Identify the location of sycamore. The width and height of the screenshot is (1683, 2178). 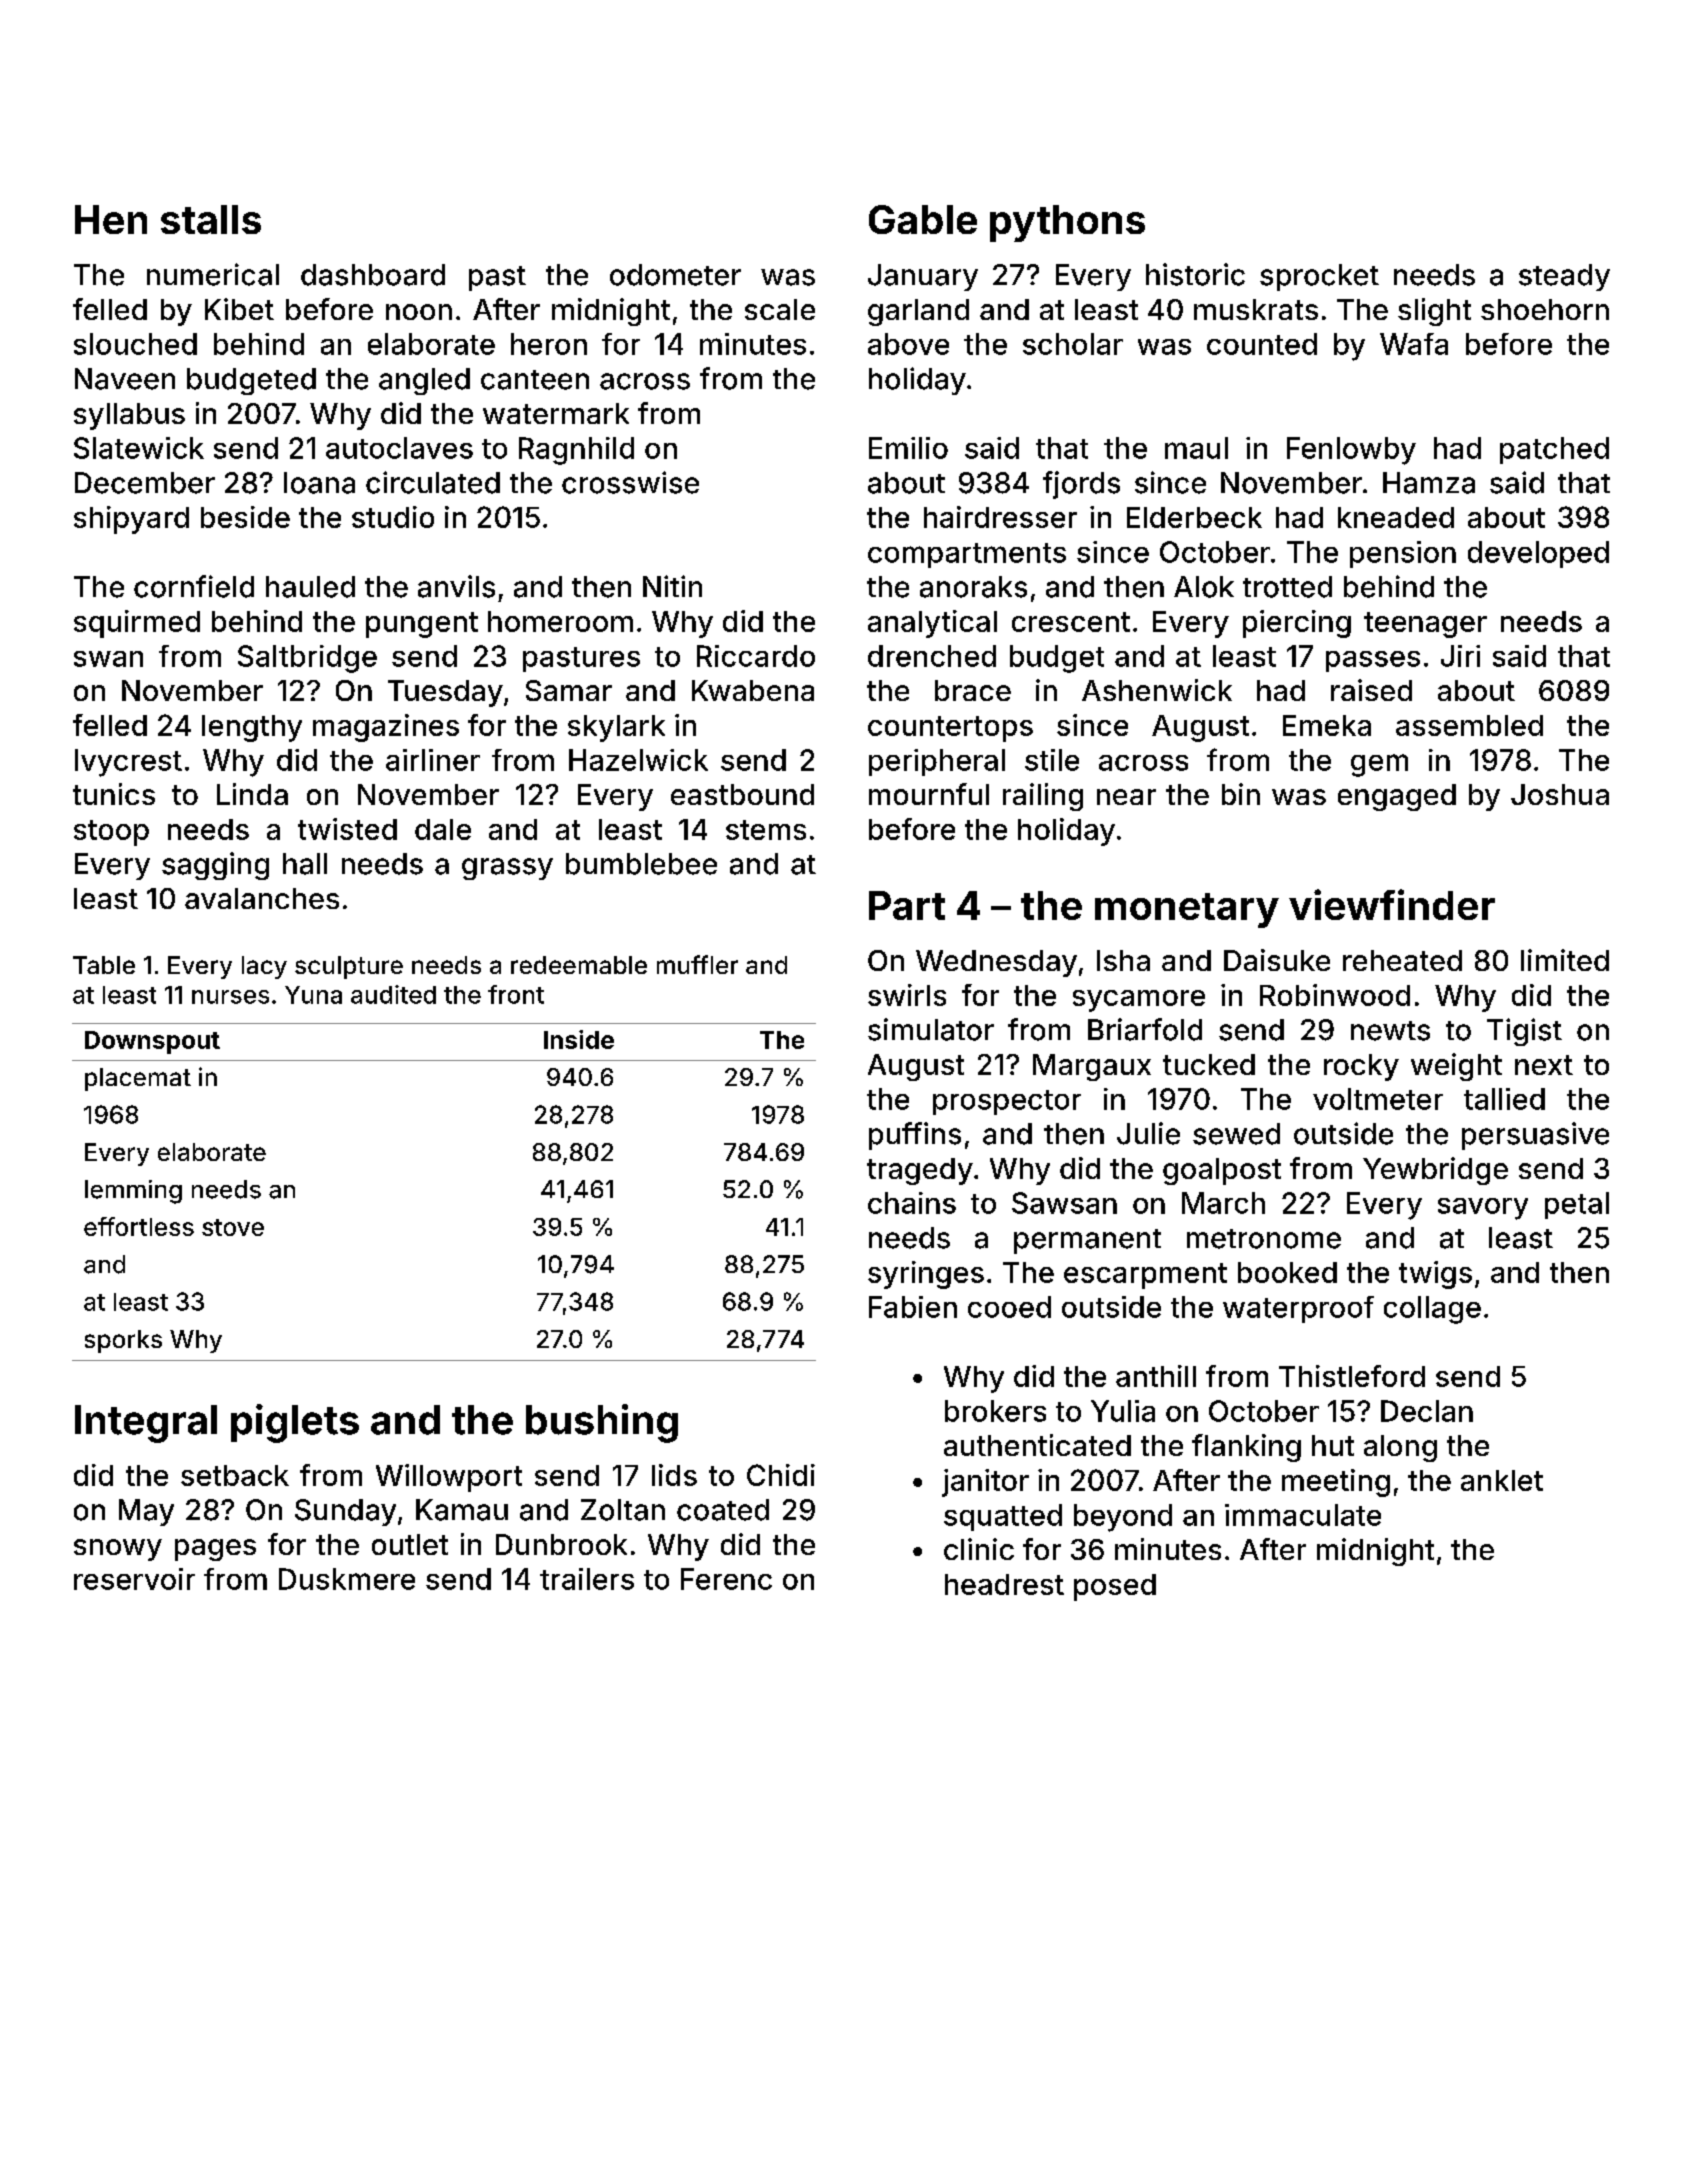
(1139, 1001).
